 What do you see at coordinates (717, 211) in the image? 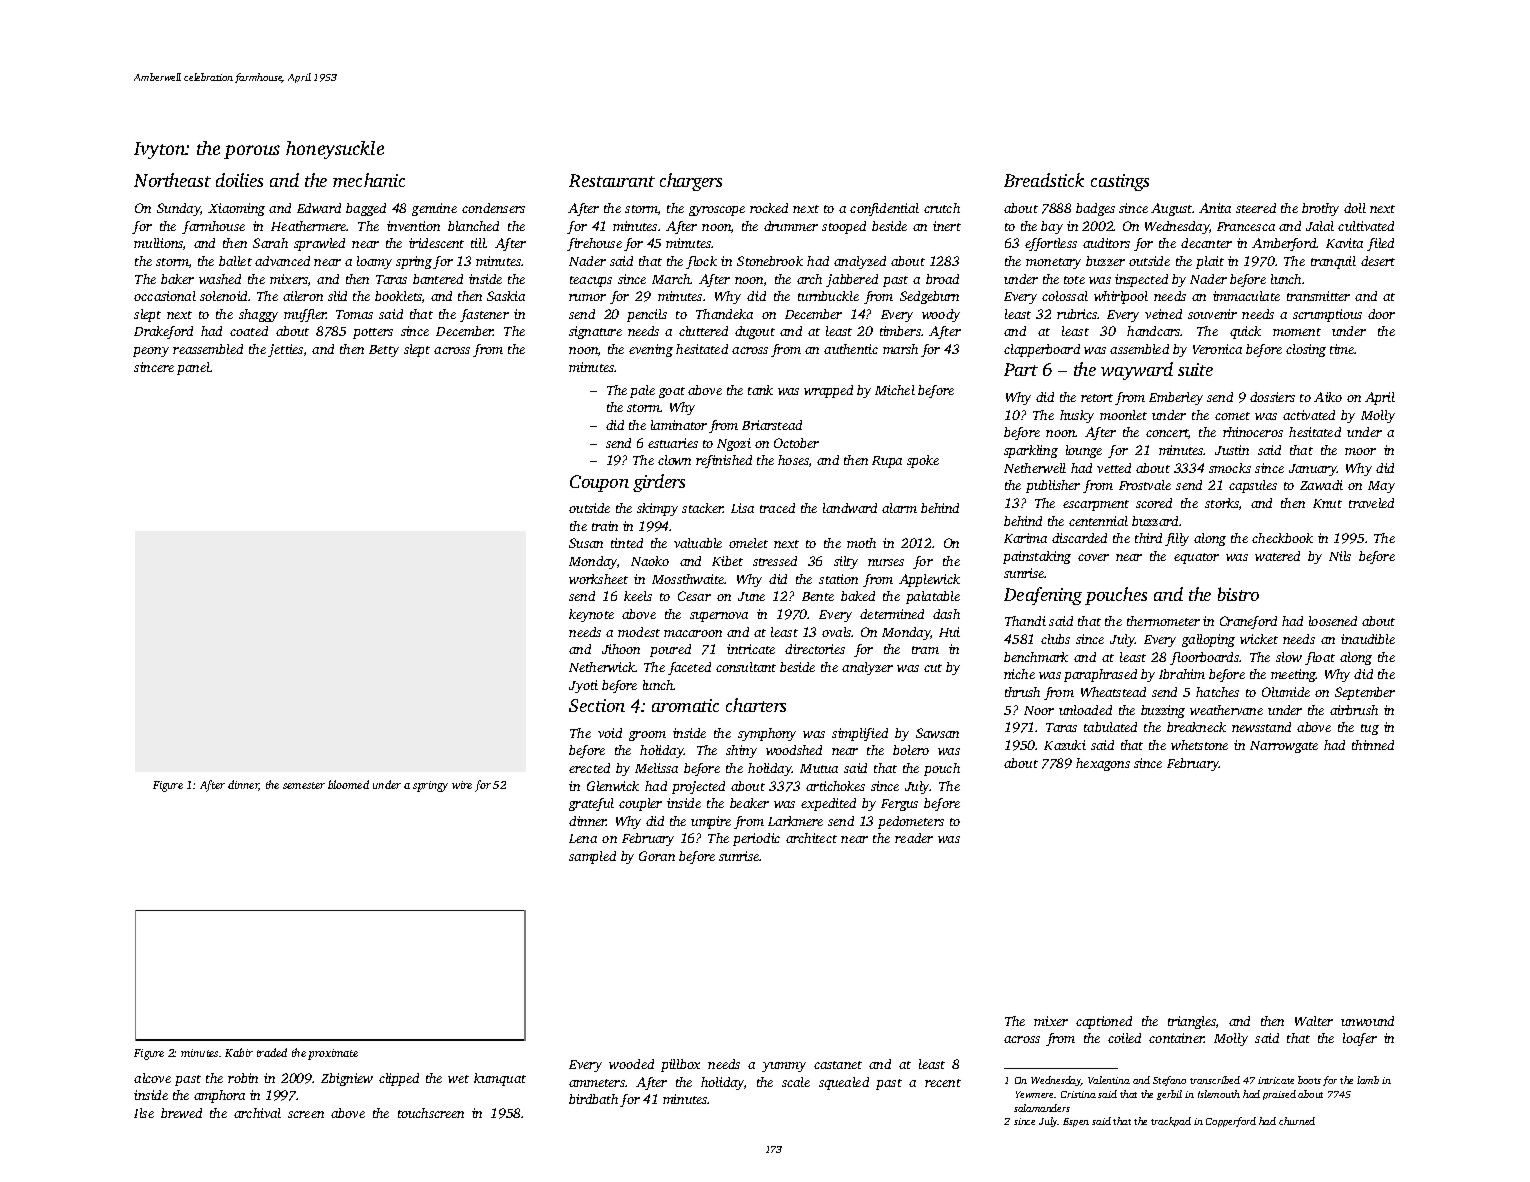
I see `gyroscope` at bounding box center [717, 211].
